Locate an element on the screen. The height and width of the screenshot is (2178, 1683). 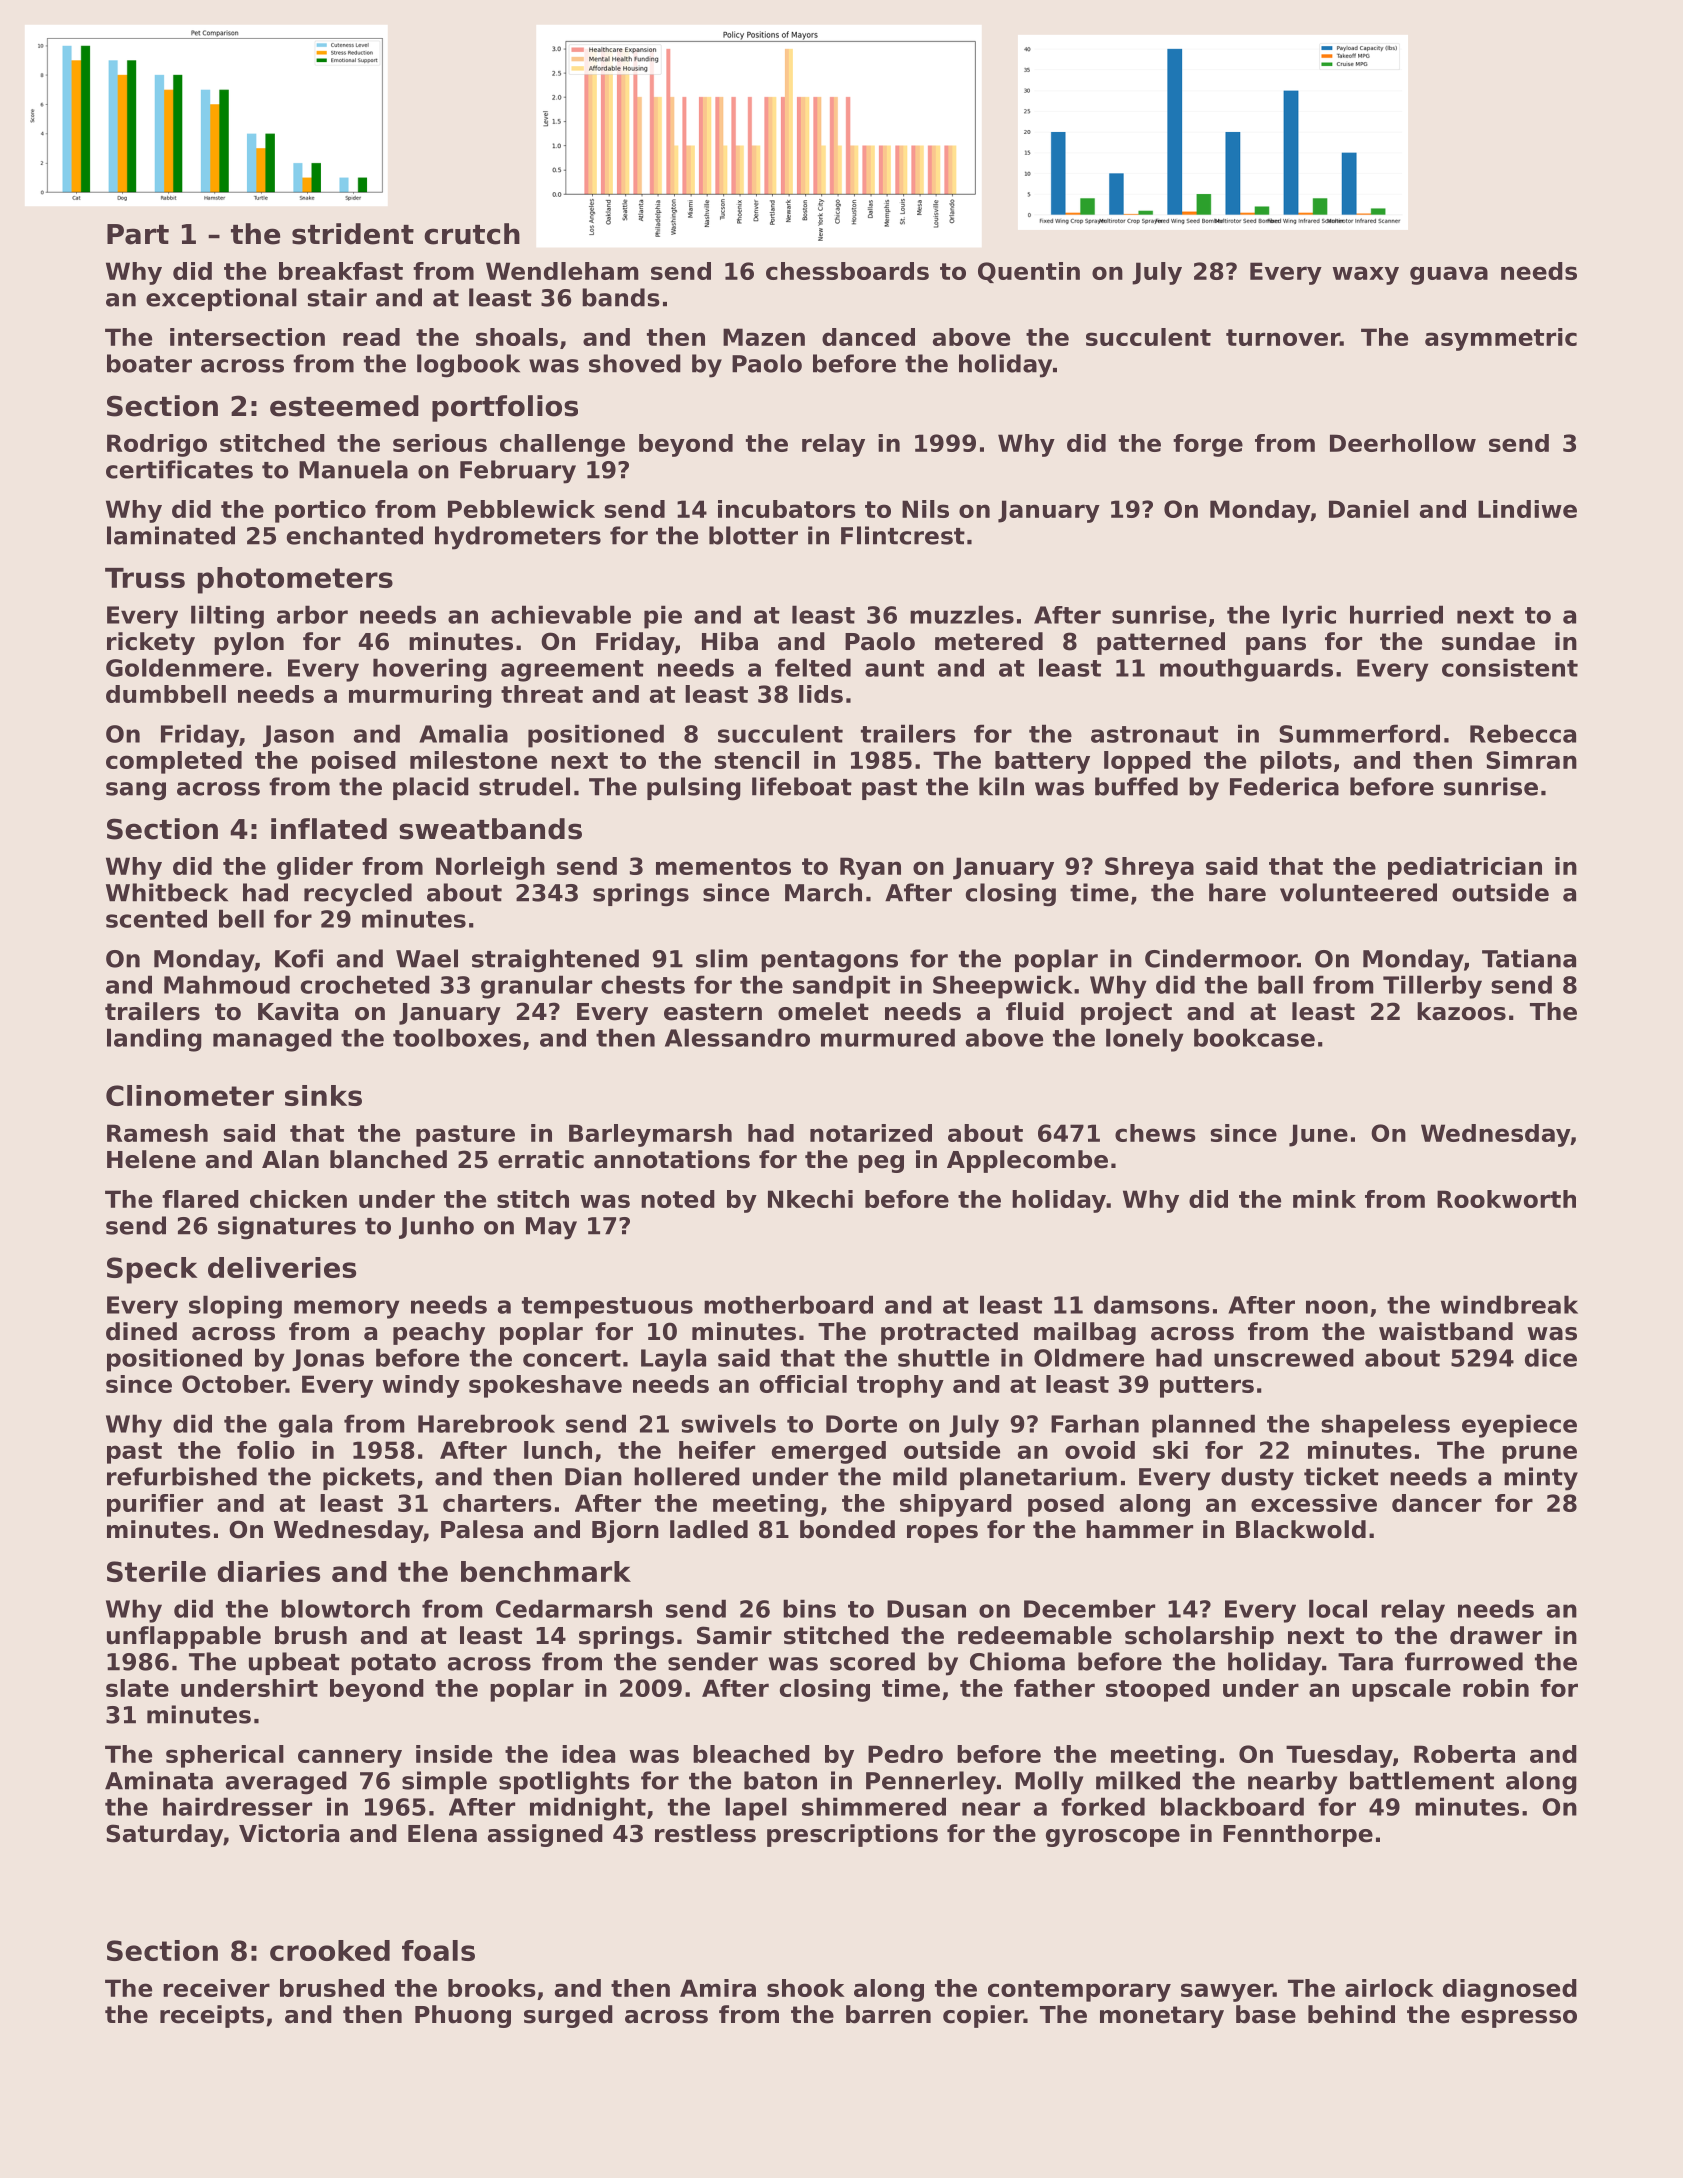
strident is located at coordinates (353, 234).
